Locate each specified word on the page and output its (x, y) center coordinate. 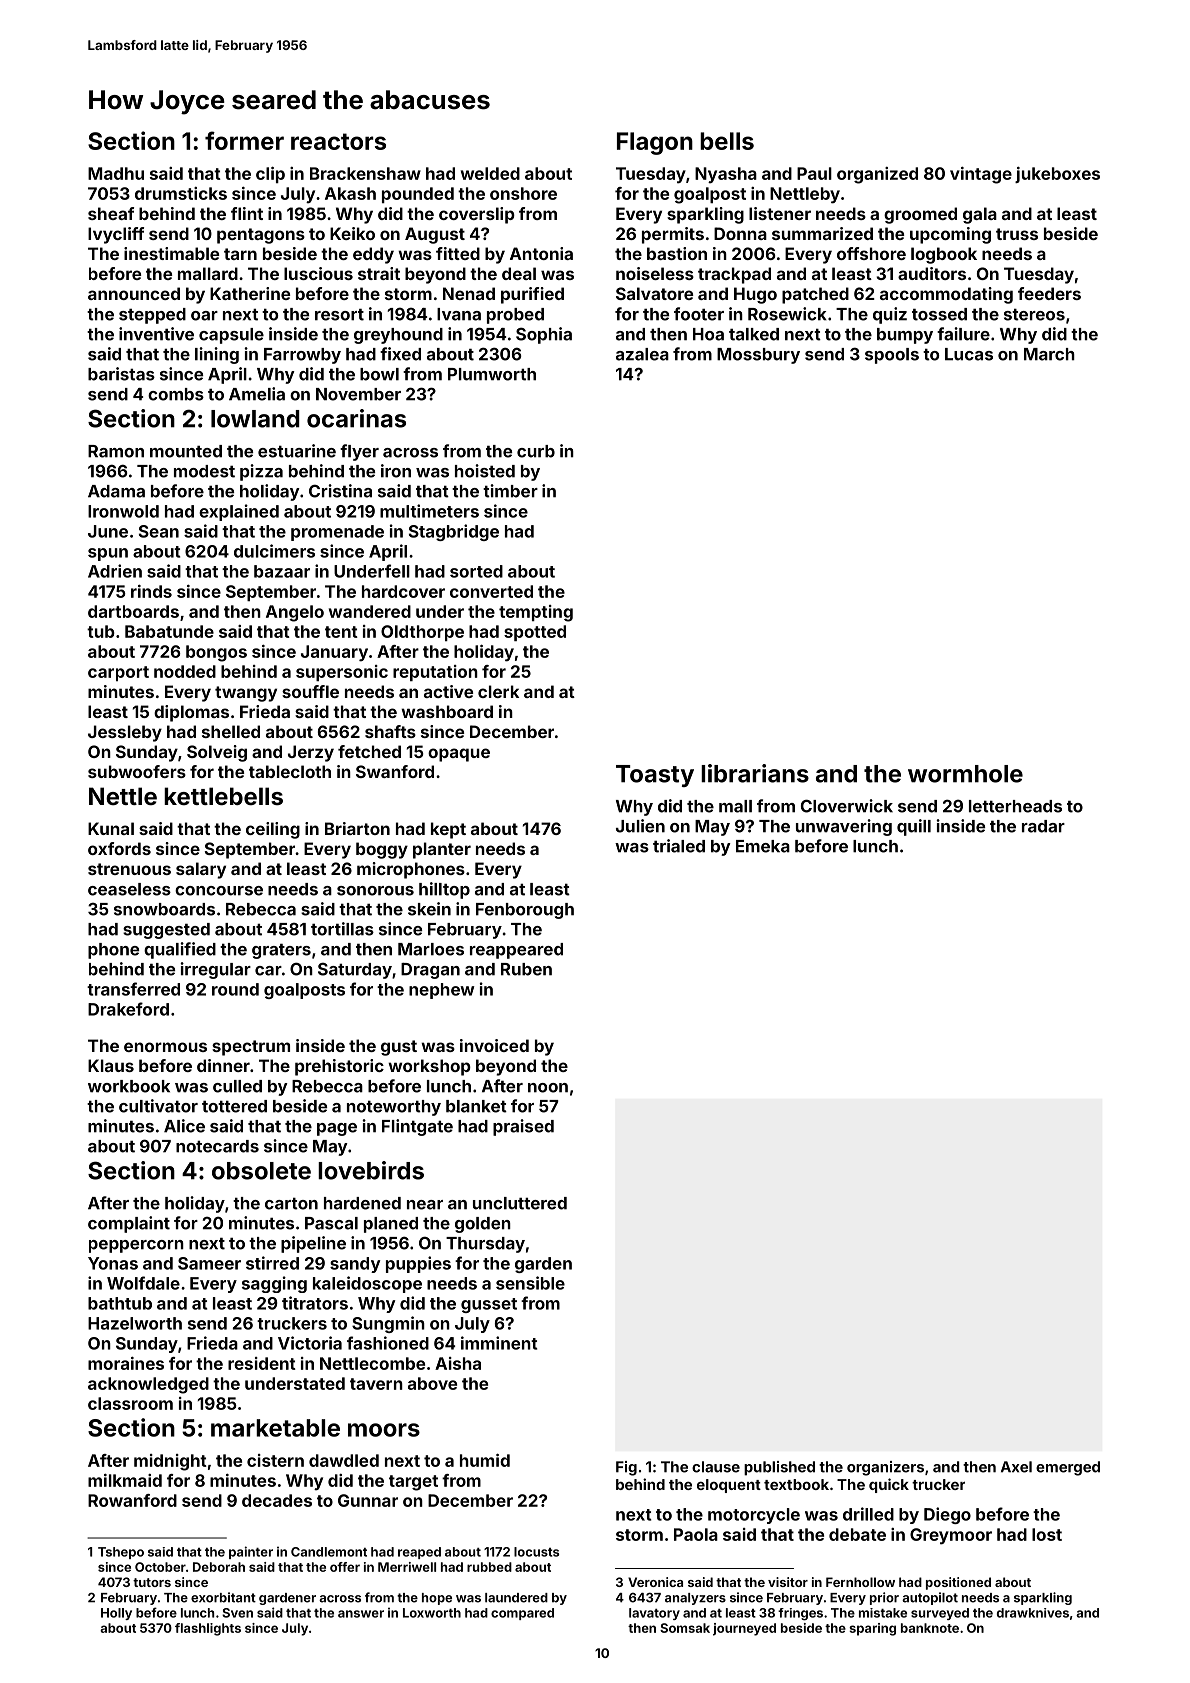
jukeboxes (1057, 175)
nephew (441, 991)
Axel (1016, 1467)
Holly (116, 1614)
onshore (523, 193)
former (244, 140)
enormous (165, 1047)
